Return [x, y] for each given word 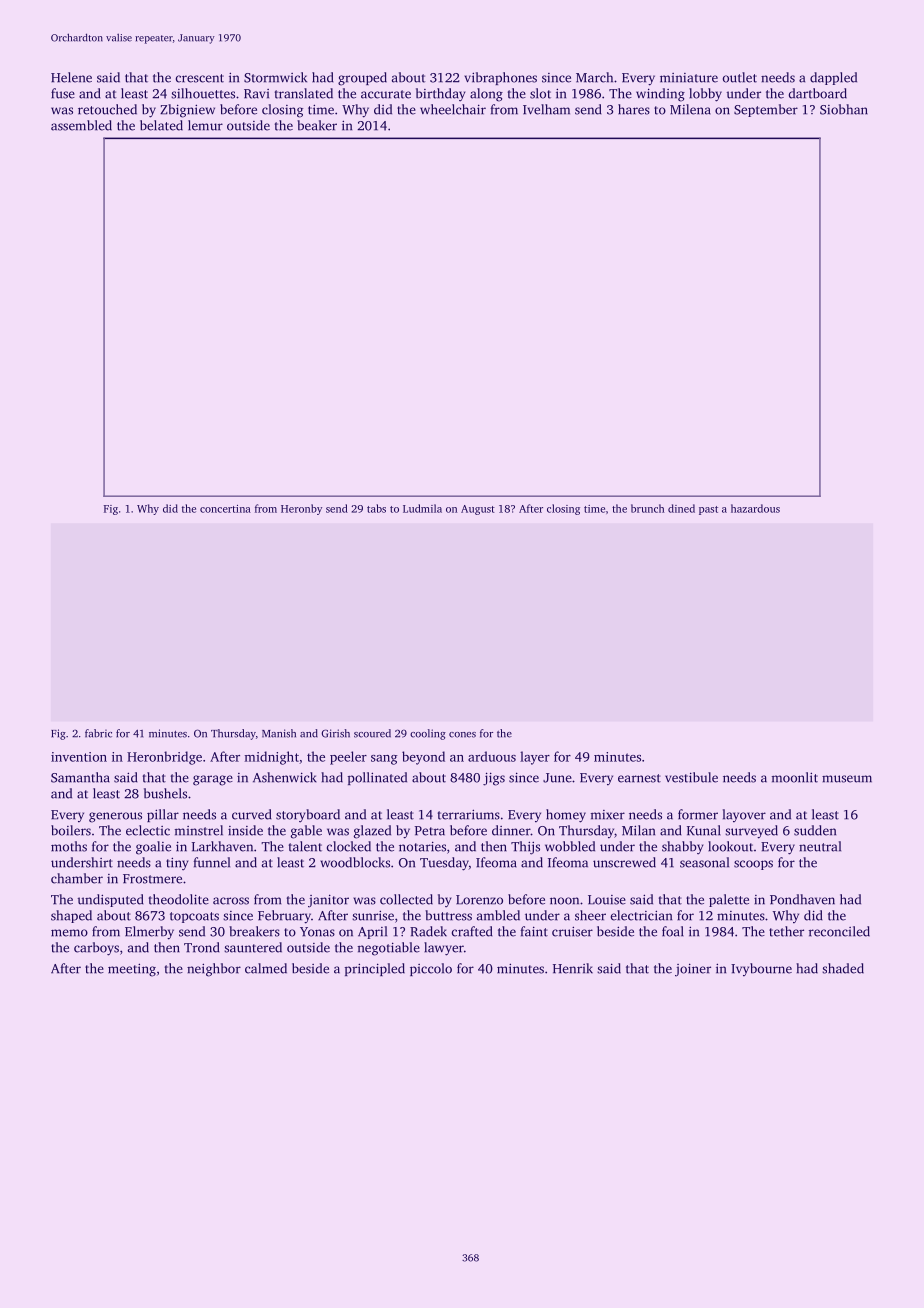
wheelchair [453, 109]
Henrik [573, 968]
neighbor [214, 970]
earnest [639, 778]
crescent [200, 78]
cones [462, 735]
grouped [362, 79]
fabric [98, 733]
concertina [225, 509]
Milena [690, 109]
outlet [740, 77]
